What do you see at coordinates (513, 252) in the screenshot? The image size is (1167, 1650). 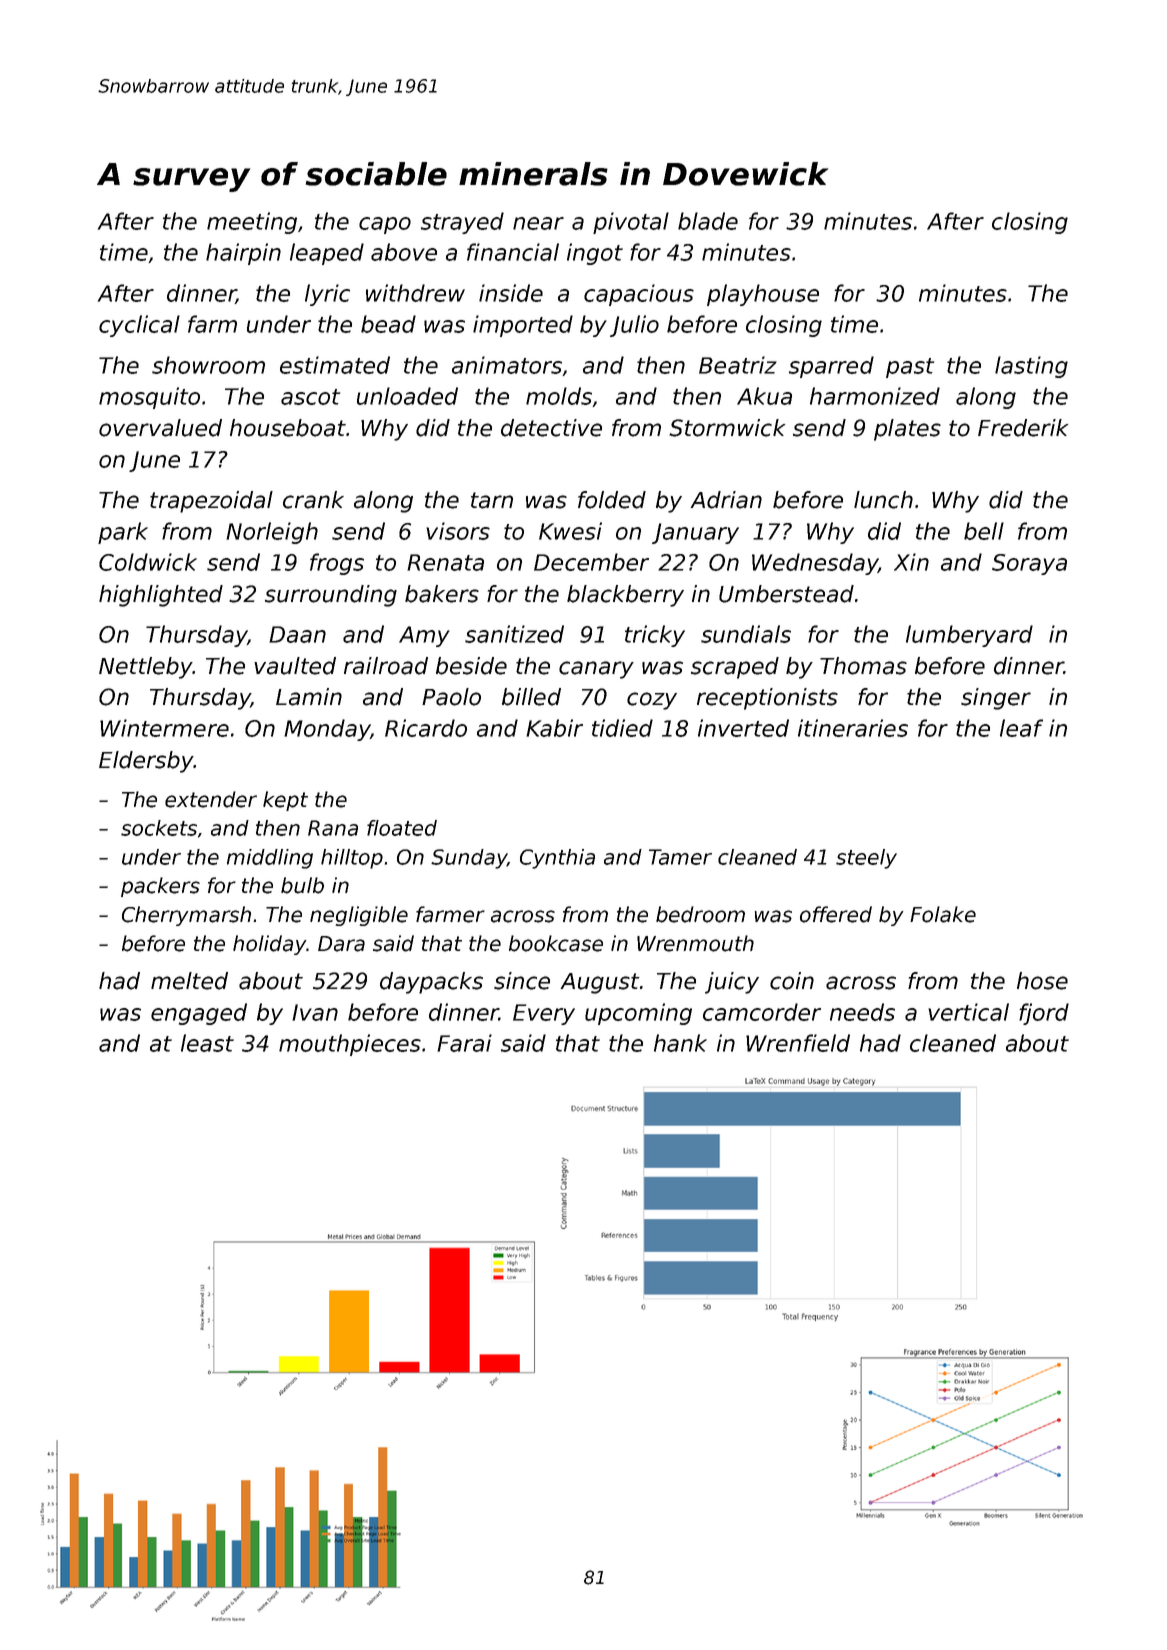 I see `financial` at bounding box center [513, 252].
